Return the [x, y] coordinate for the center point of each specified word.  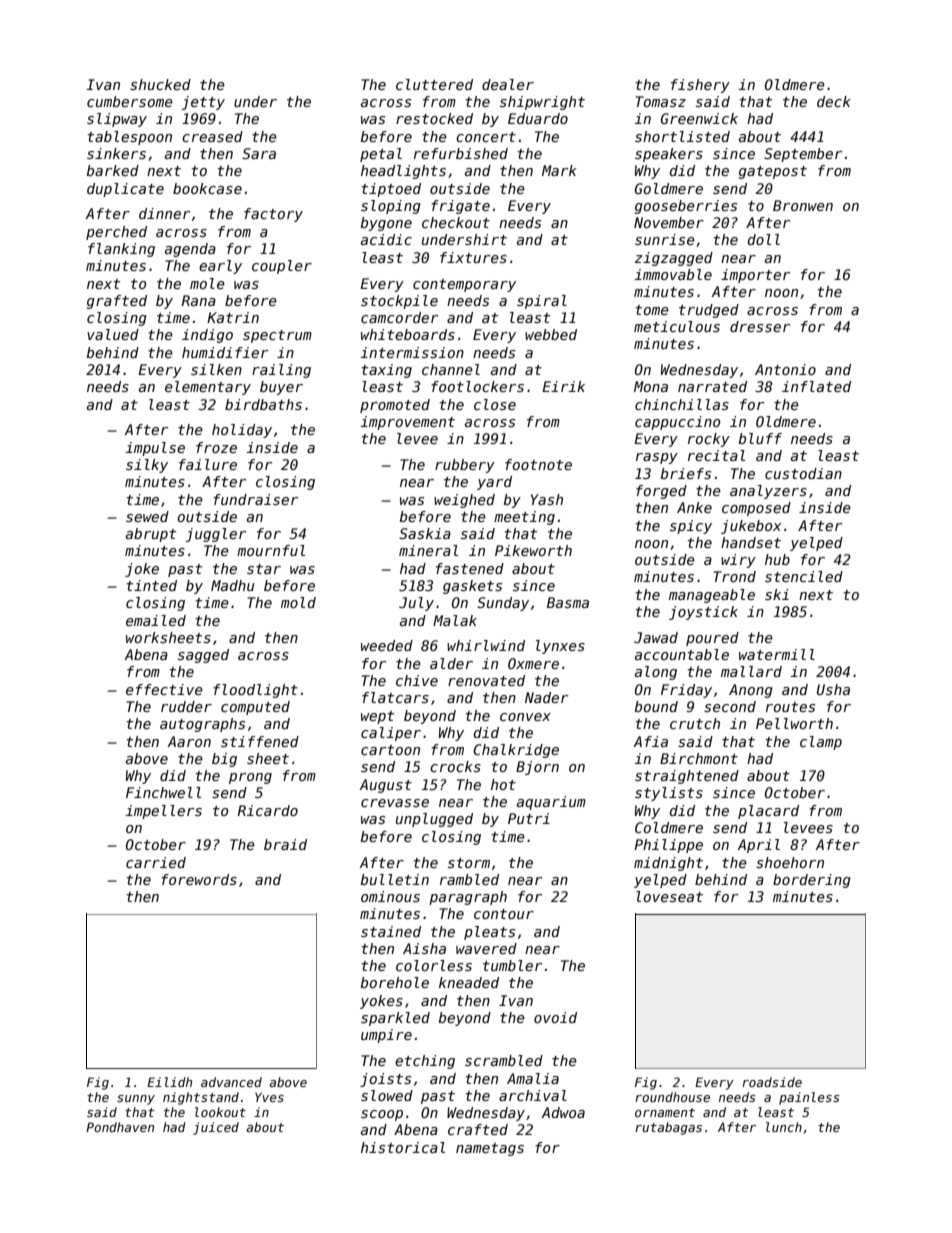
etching [425, 1062]
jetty [203, 103]
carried [156, 862]
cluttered [434, 84]
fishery [700, 86]
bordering [812, 881]
